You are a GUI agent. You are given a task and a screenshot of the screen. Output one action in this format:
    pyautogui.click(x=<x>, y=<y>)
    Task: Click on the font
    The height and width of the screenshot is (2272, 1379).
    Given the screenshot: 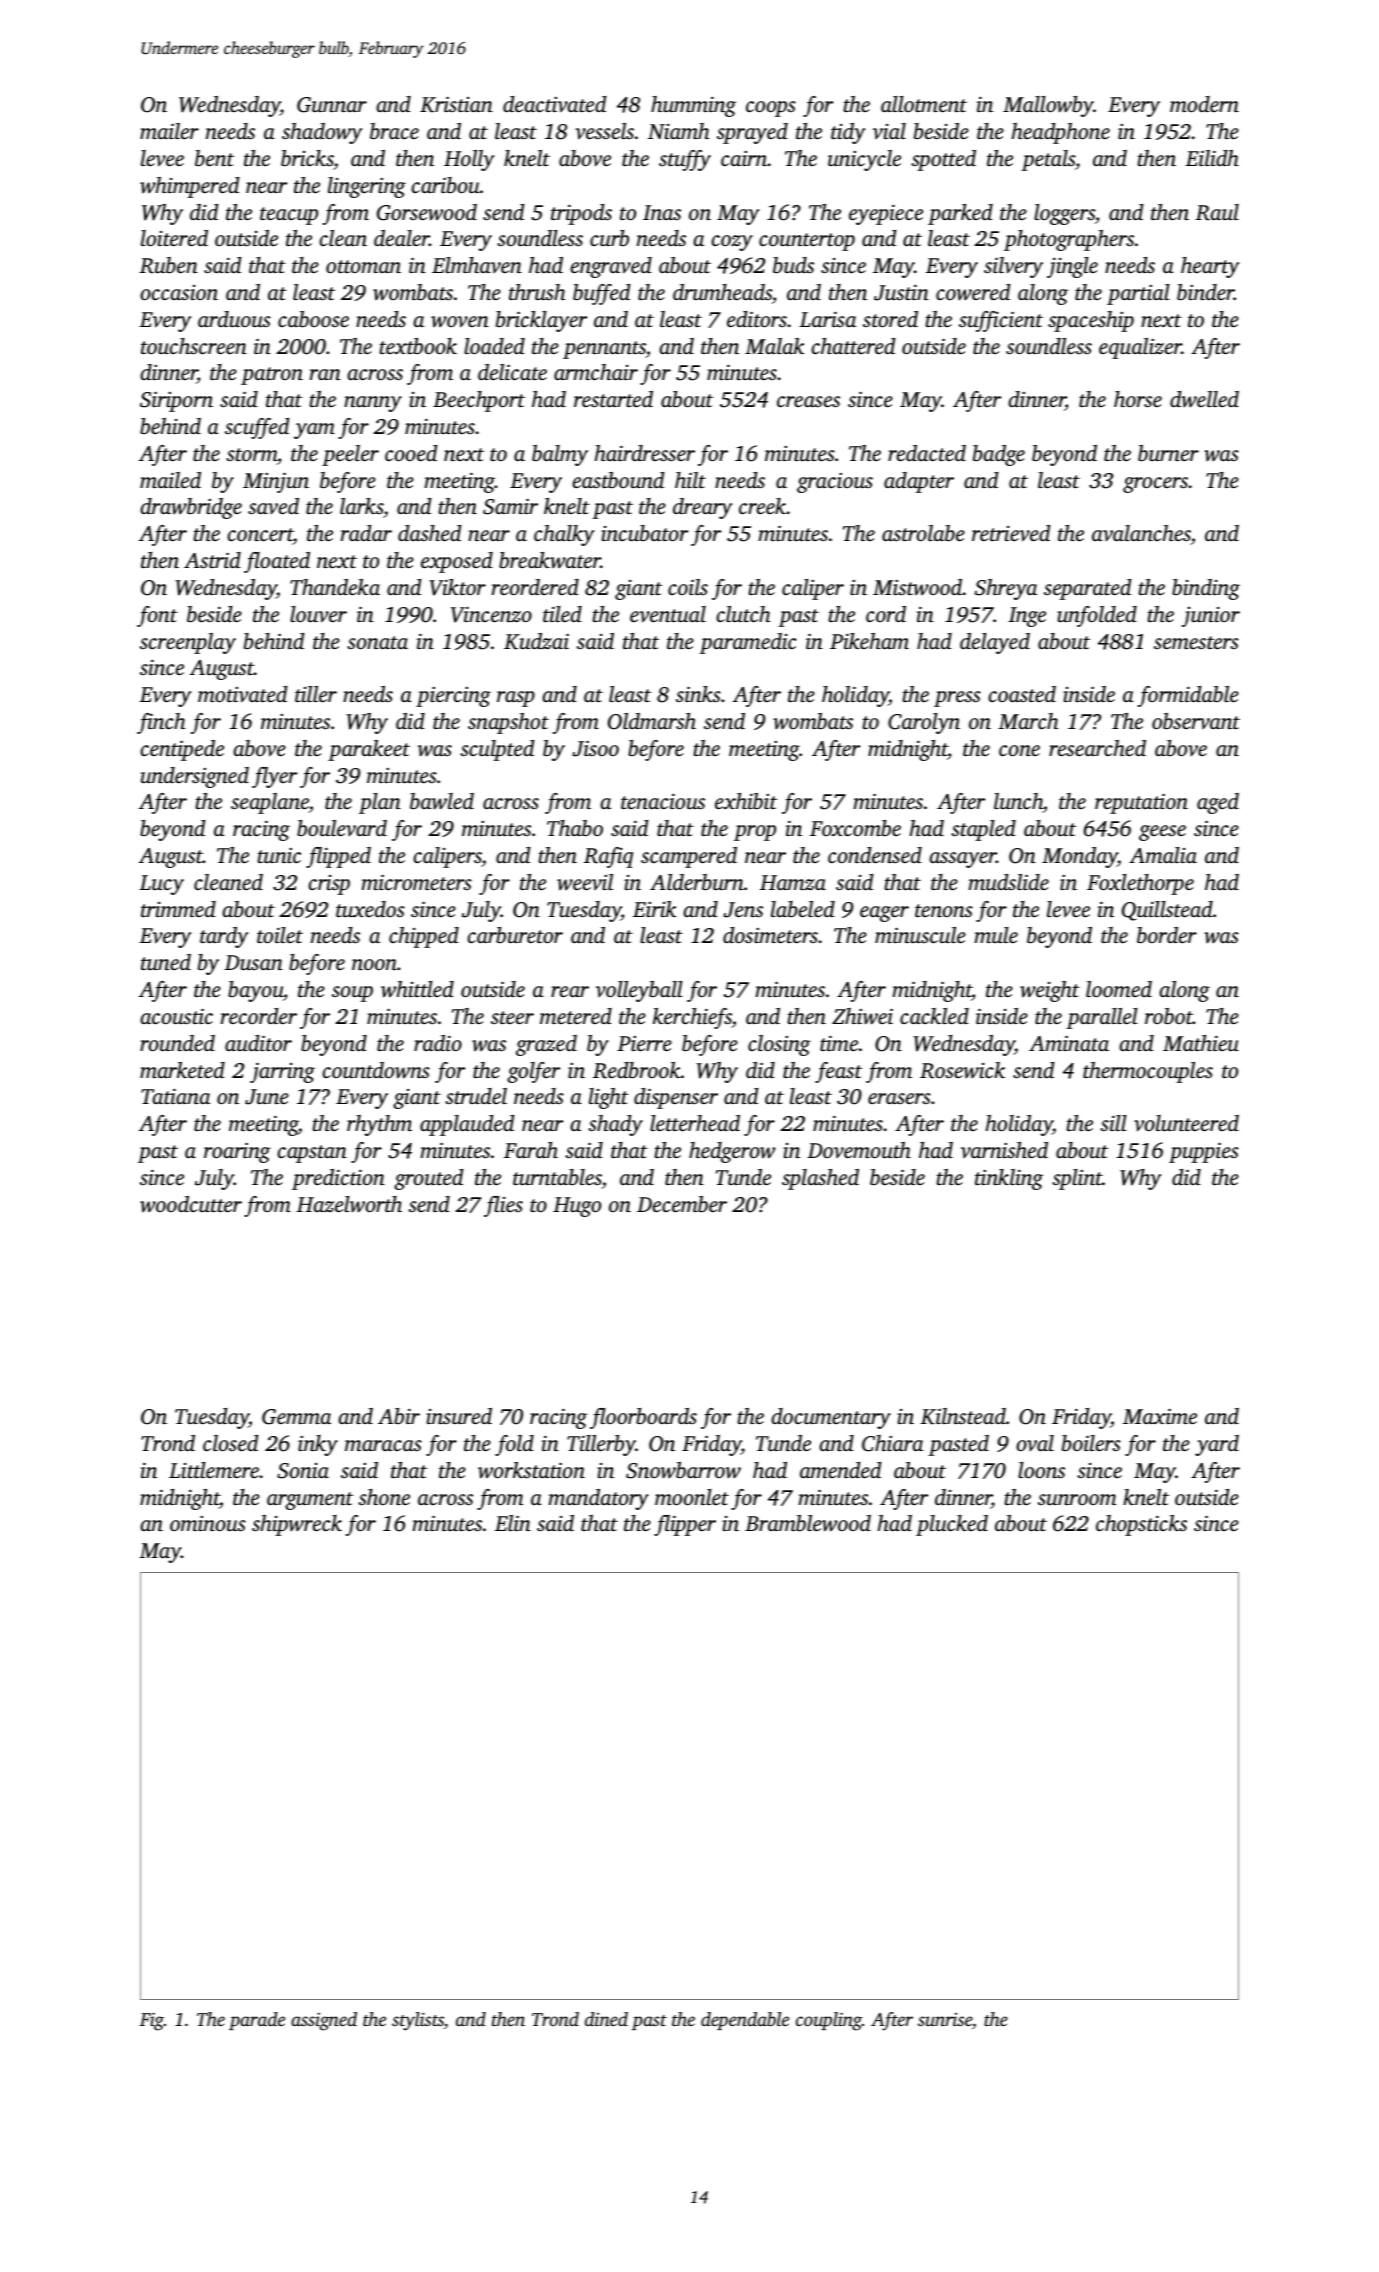 What is the action you would take?
    pyautogui.click(x=157, y=616)
